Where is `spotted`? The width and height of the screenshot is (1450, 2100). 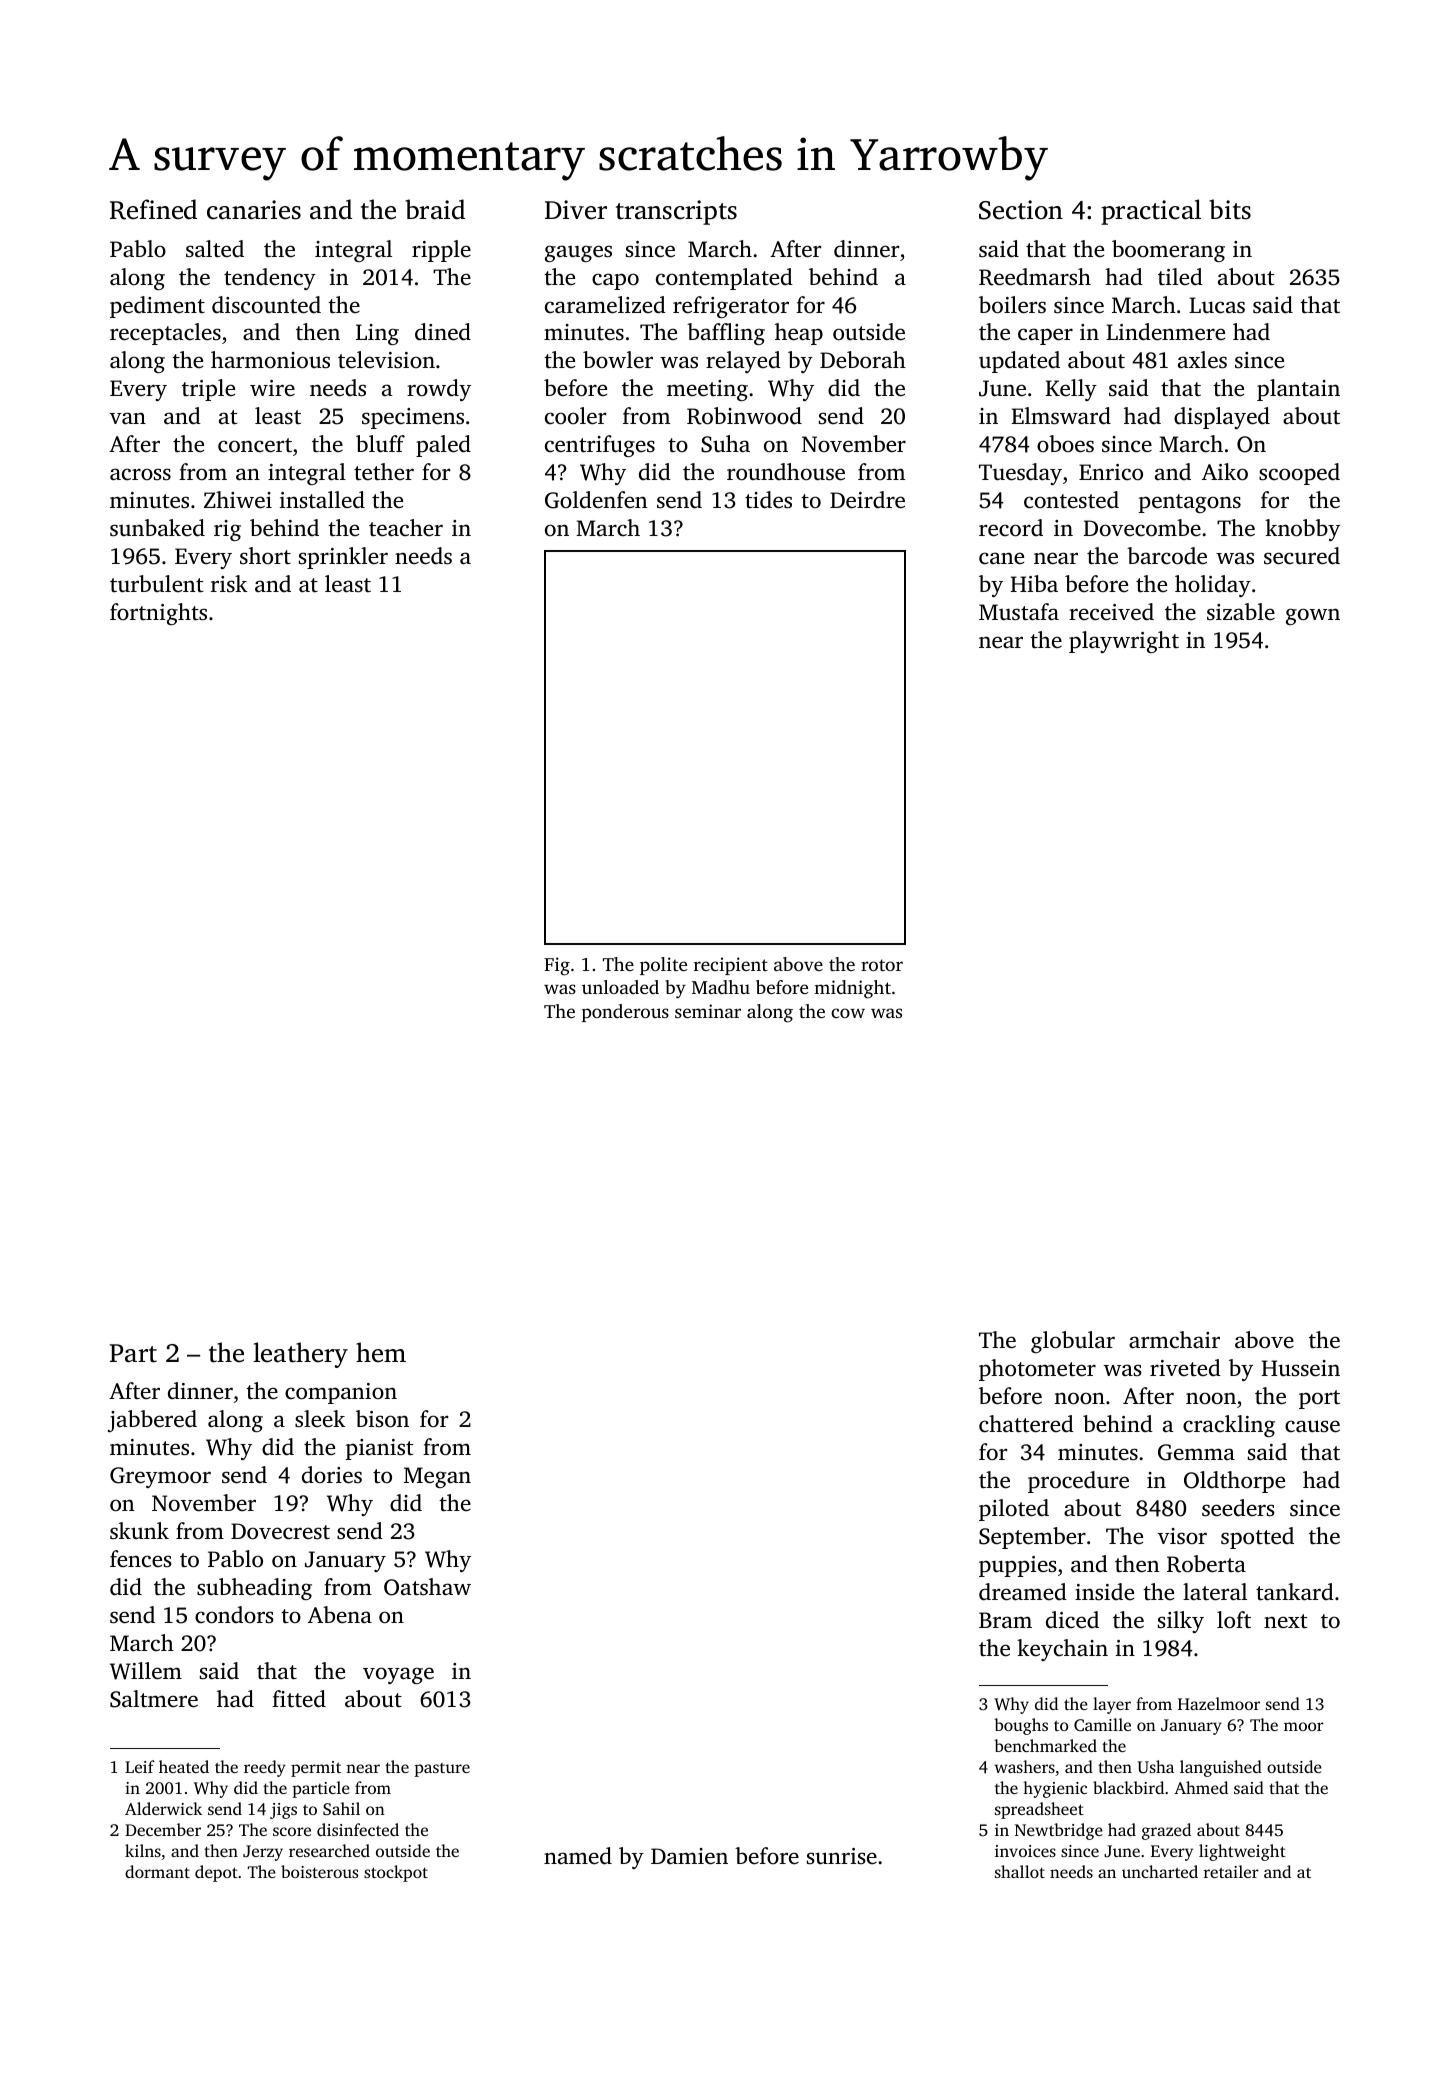
spotted is located at coordinates (1257, 1538).
